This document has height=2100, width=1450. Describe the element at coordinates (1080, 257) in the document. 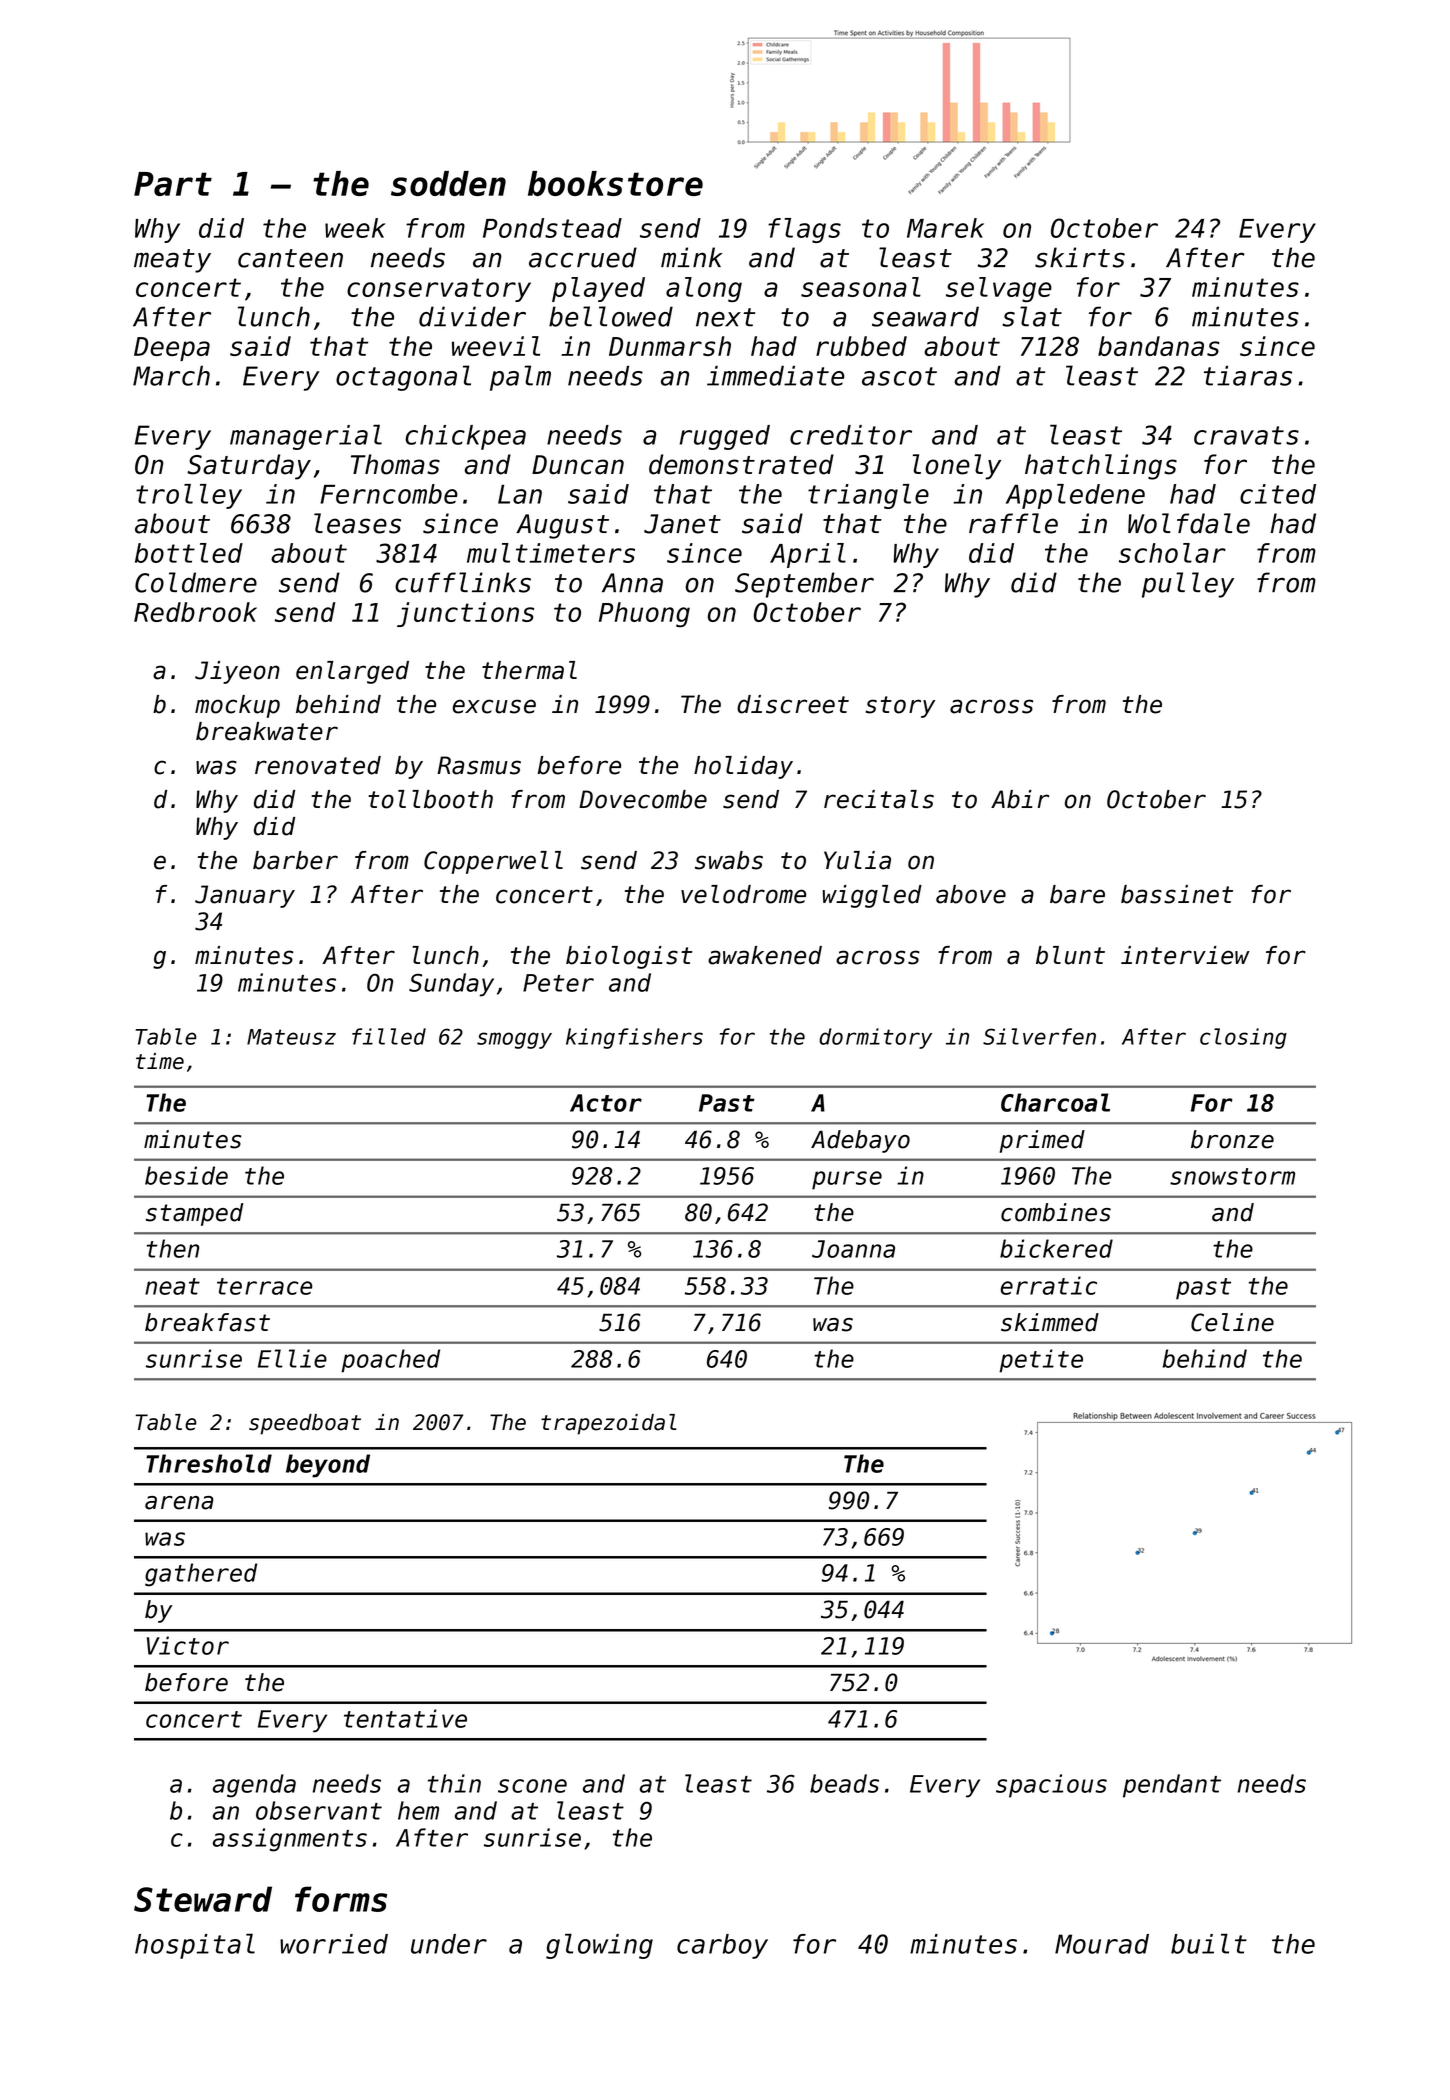

I see `skirts` at that location.
